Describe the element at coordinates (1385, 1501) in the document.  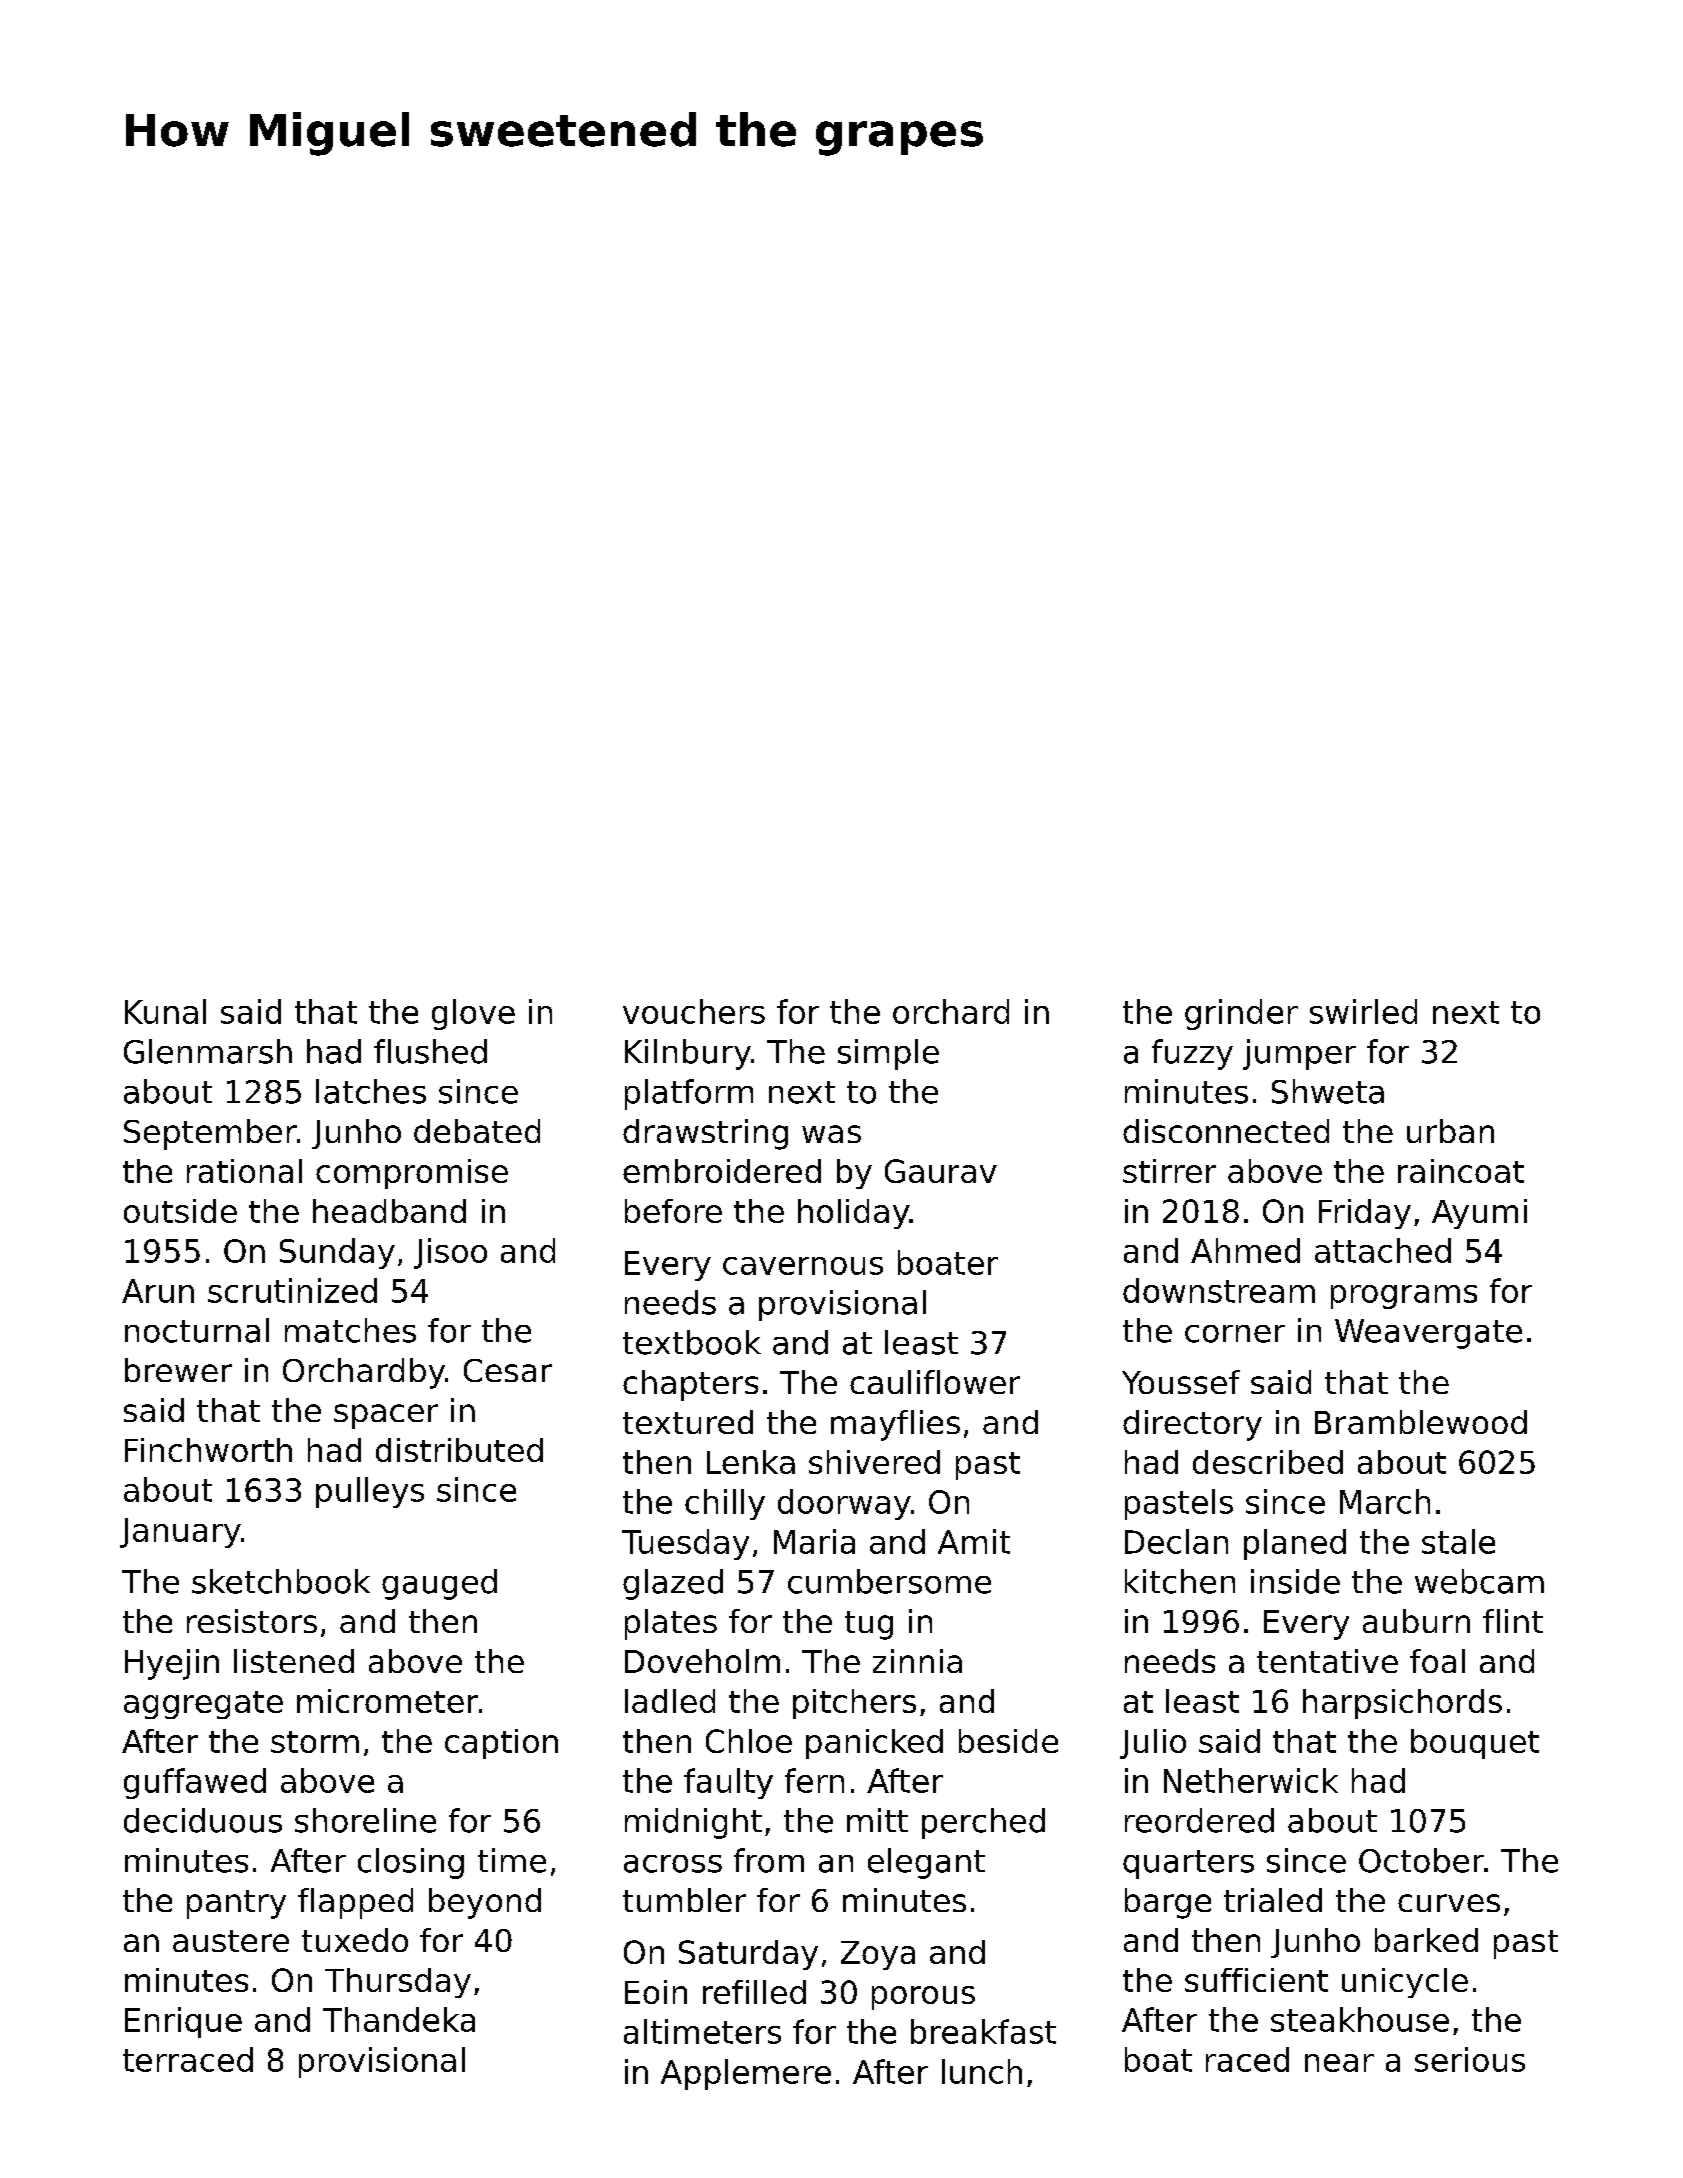
I see `March` at that location.
